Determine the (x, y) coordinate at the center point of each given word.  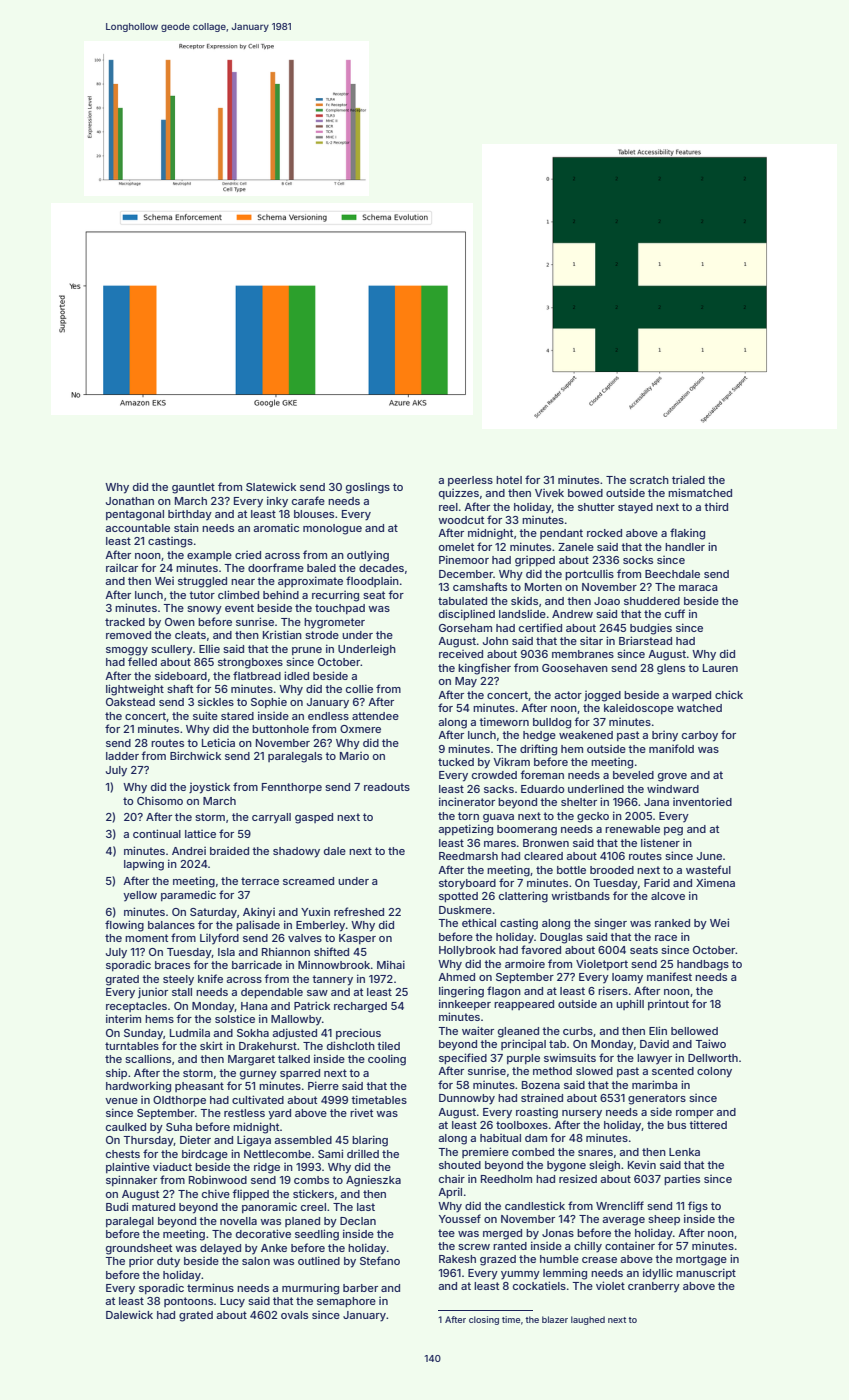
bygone (566, 1166)
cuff (675, 613)
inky (277, 502)
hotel (509, 480)
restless (244, 1113)
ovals (294, 1315)
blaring (370, 1141)
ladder (122, 756)
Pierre (323, 1085)
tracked (125, 622)
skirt (211, 1045)
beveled (633, 775)
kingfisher (484, 669)
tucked (456, 762)
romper (695, 1114)
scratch (649, 480)
